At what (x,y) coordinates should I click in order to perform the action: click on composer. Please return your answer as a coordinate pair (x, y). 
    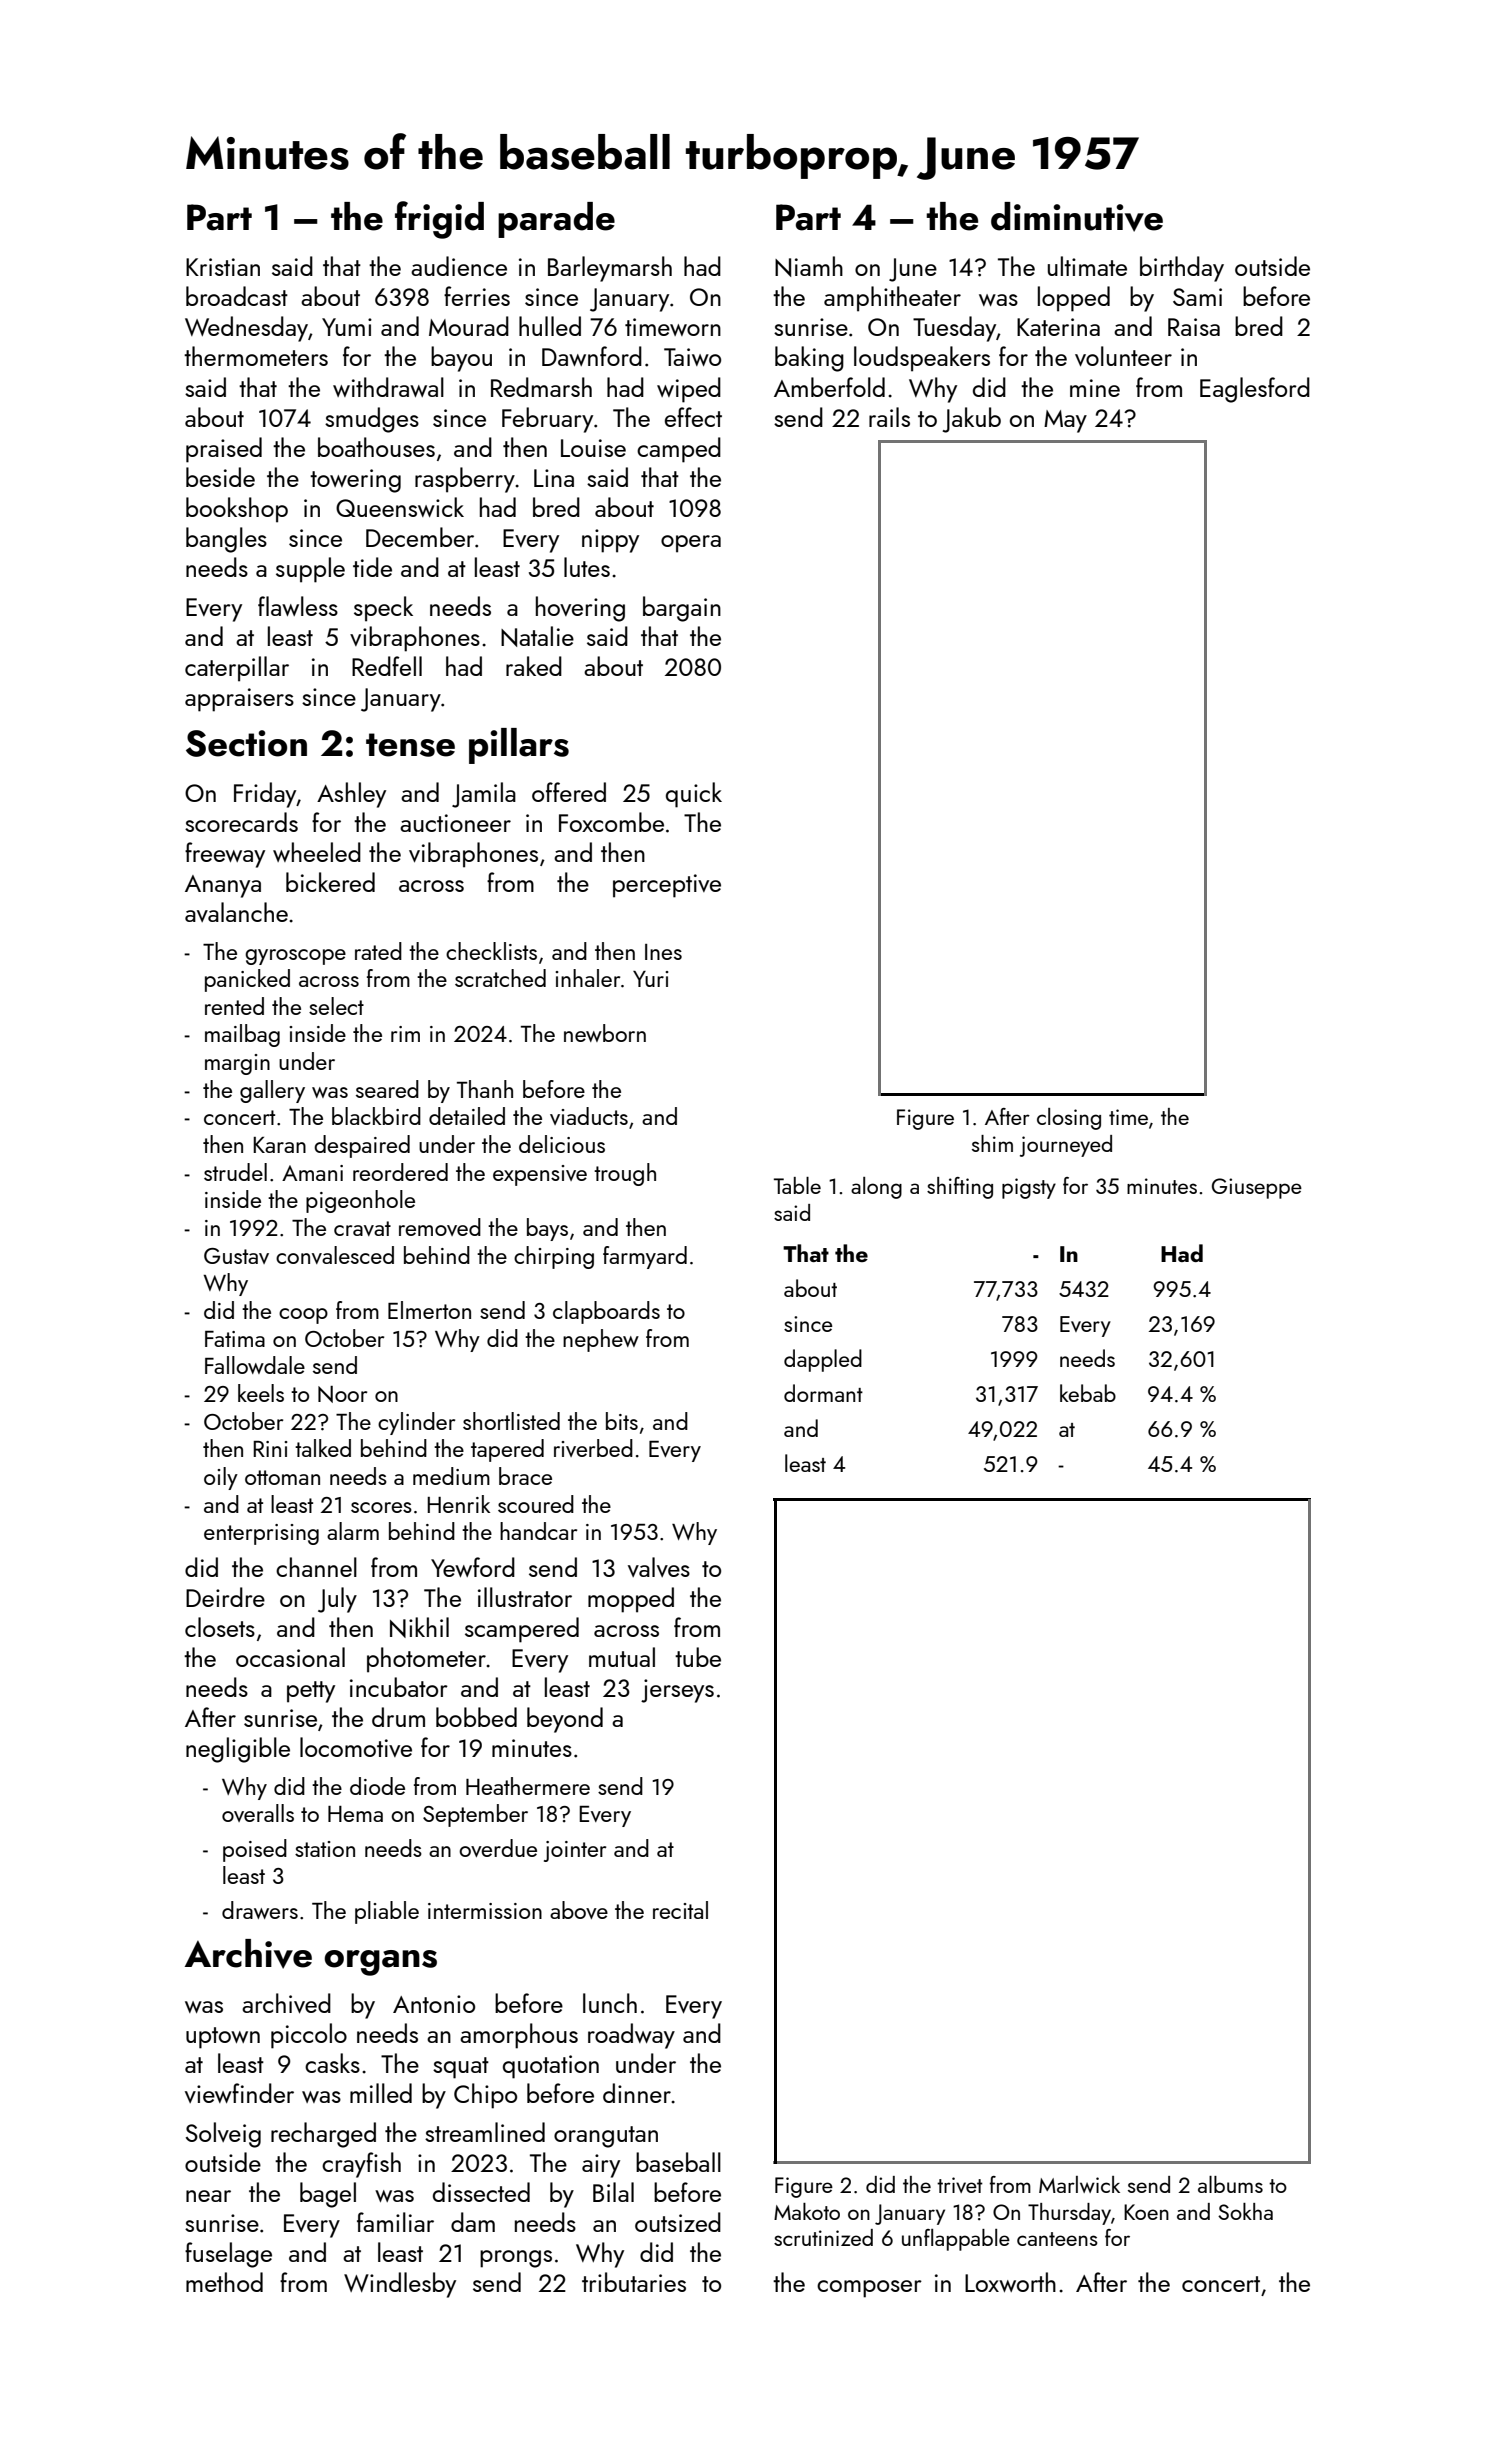
    Looking at the image, I should click on (869, 2289).
